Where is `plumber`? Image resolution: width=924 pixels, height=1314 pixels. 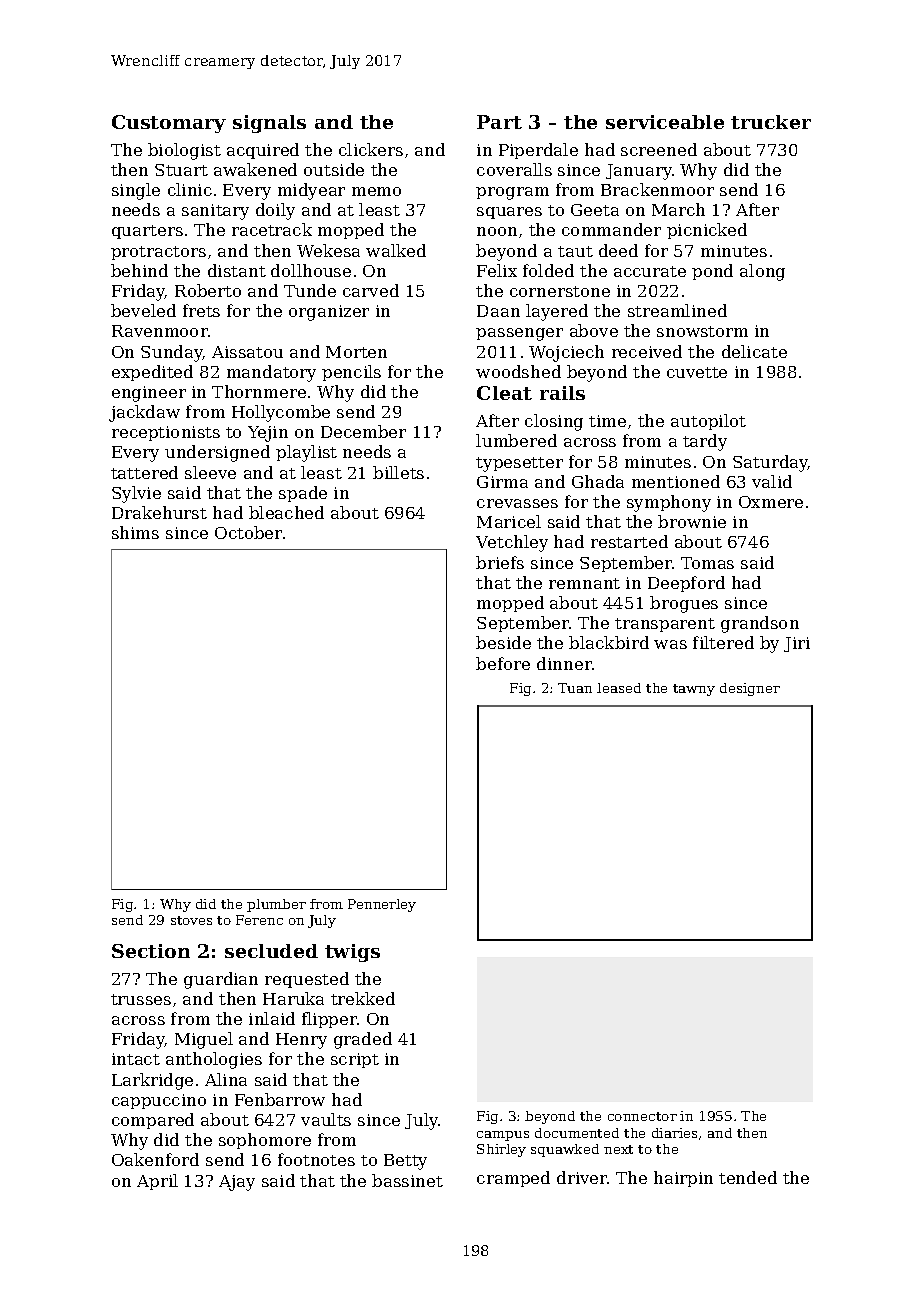 plumber is located at coordinates (276, 905).
